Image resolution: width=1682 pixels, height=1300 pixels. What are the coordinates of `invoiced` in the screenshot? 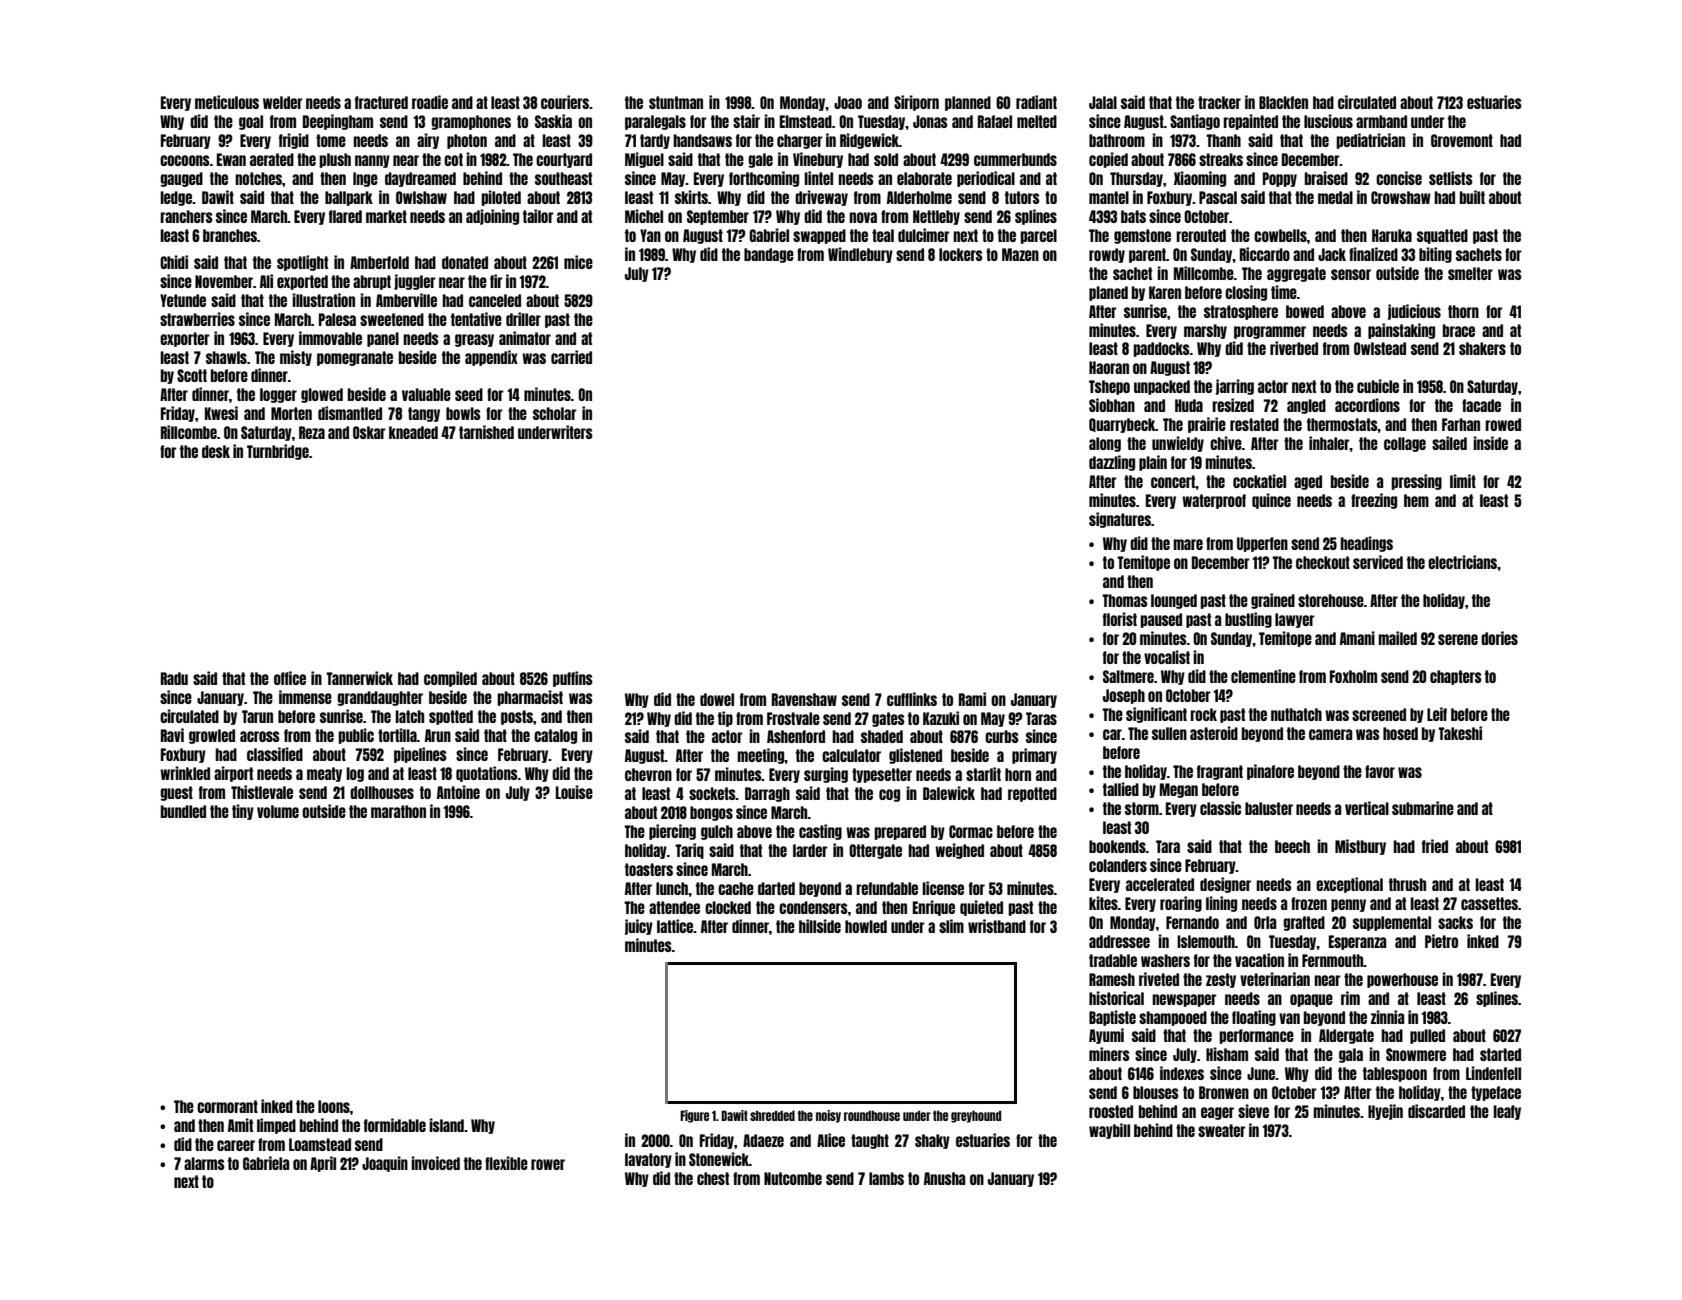 It's located at (435, 1163).
